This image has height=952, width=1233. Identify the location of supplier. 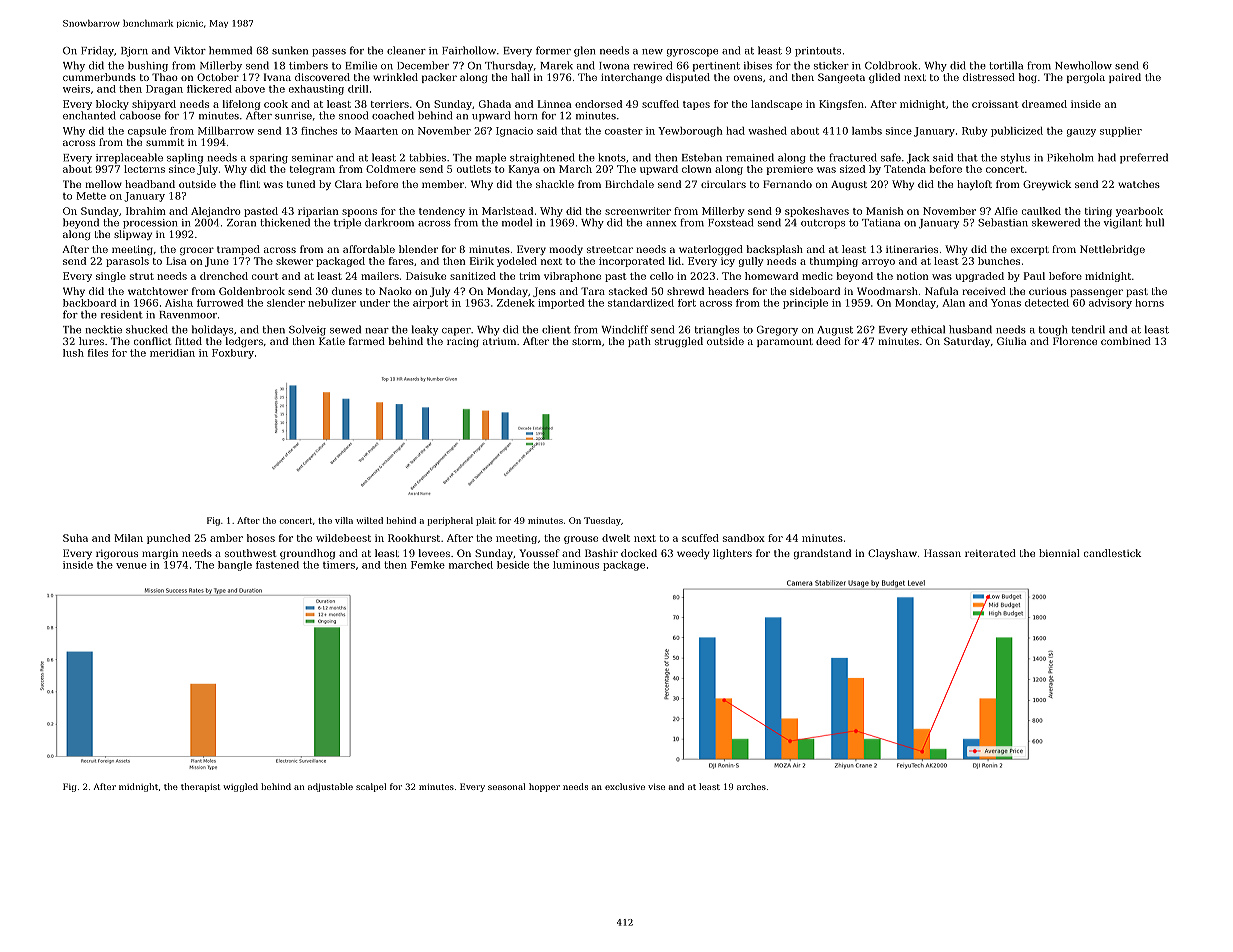
(1121, 132).
